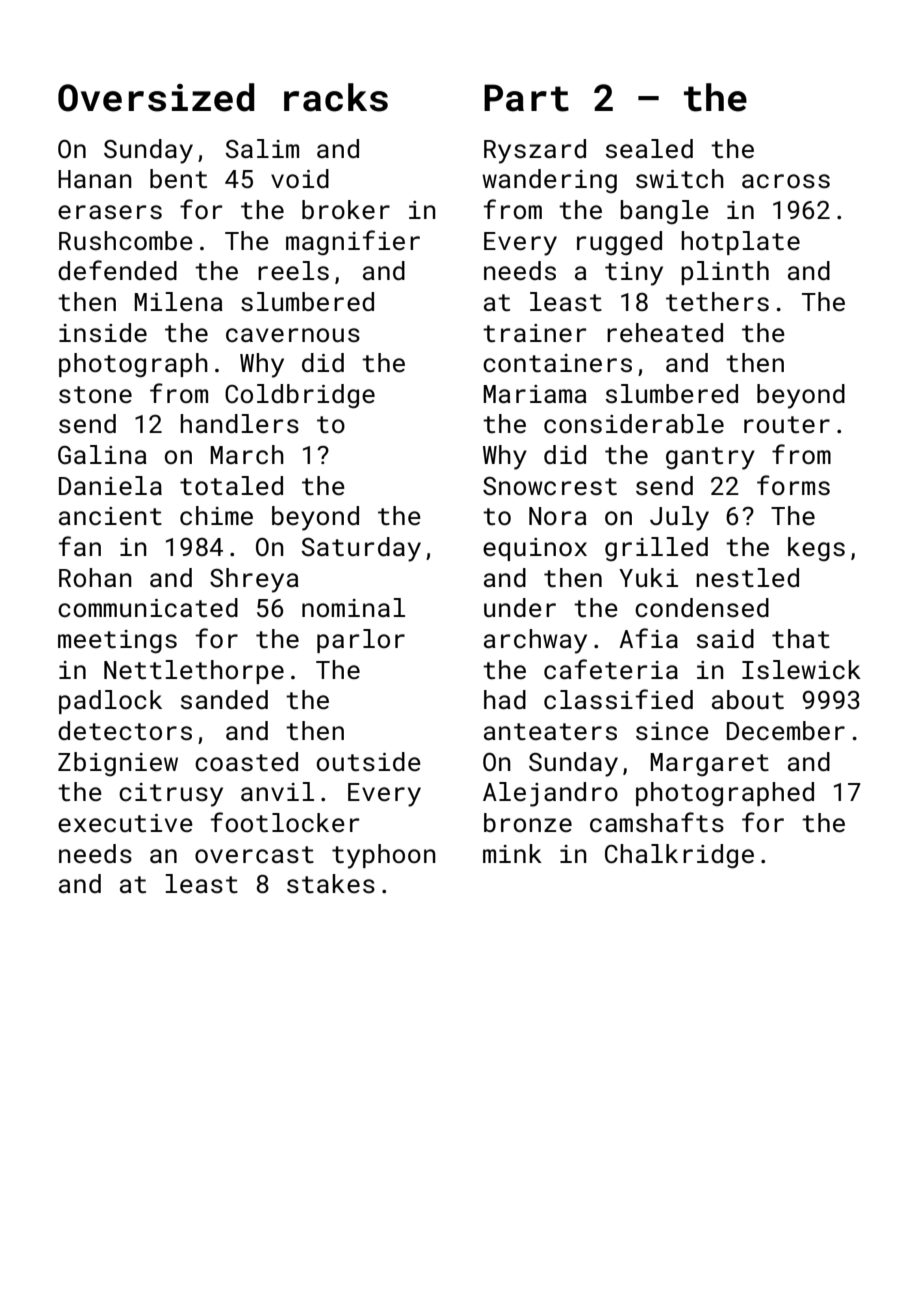 This page has width=924, height=1311. I want to click on switch, so click(680, 179).
